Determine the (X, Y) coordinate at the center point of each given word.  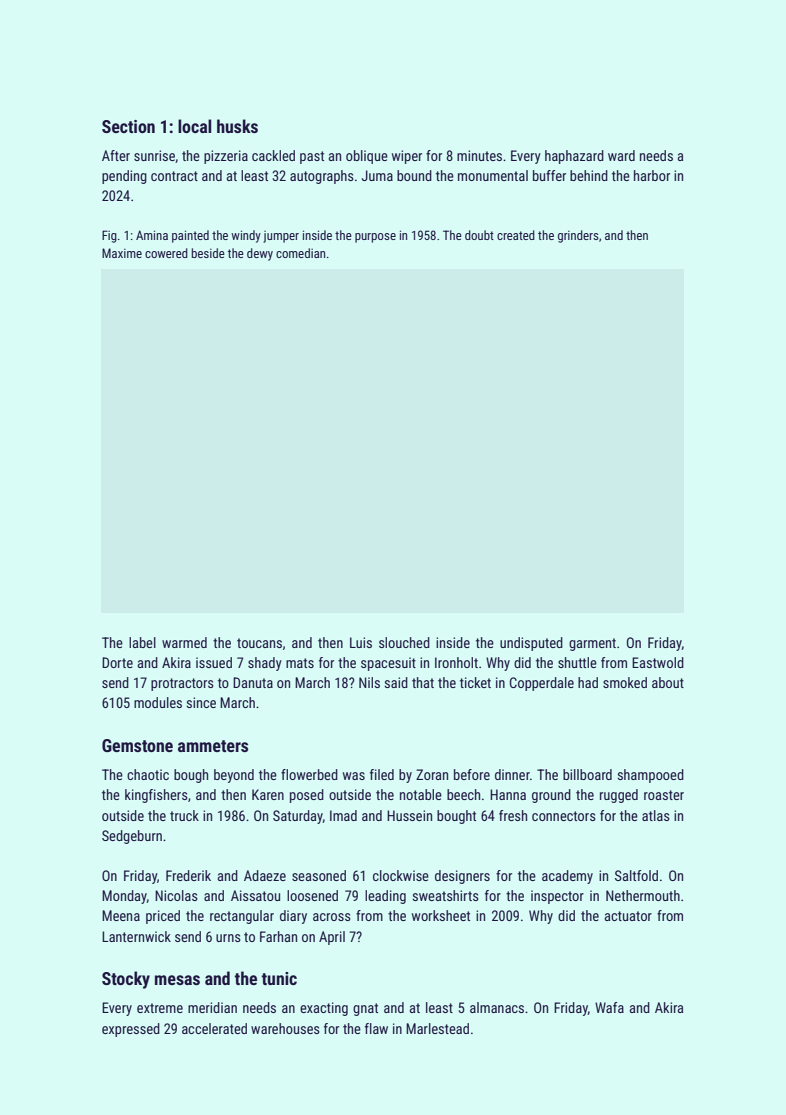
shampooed (650, 776)
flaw (376, 1028)
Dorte (117, 662)
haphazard (574, 157)
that (423, 682)
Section (128, 126)
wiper (407, 157)
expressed (131, 1030)
